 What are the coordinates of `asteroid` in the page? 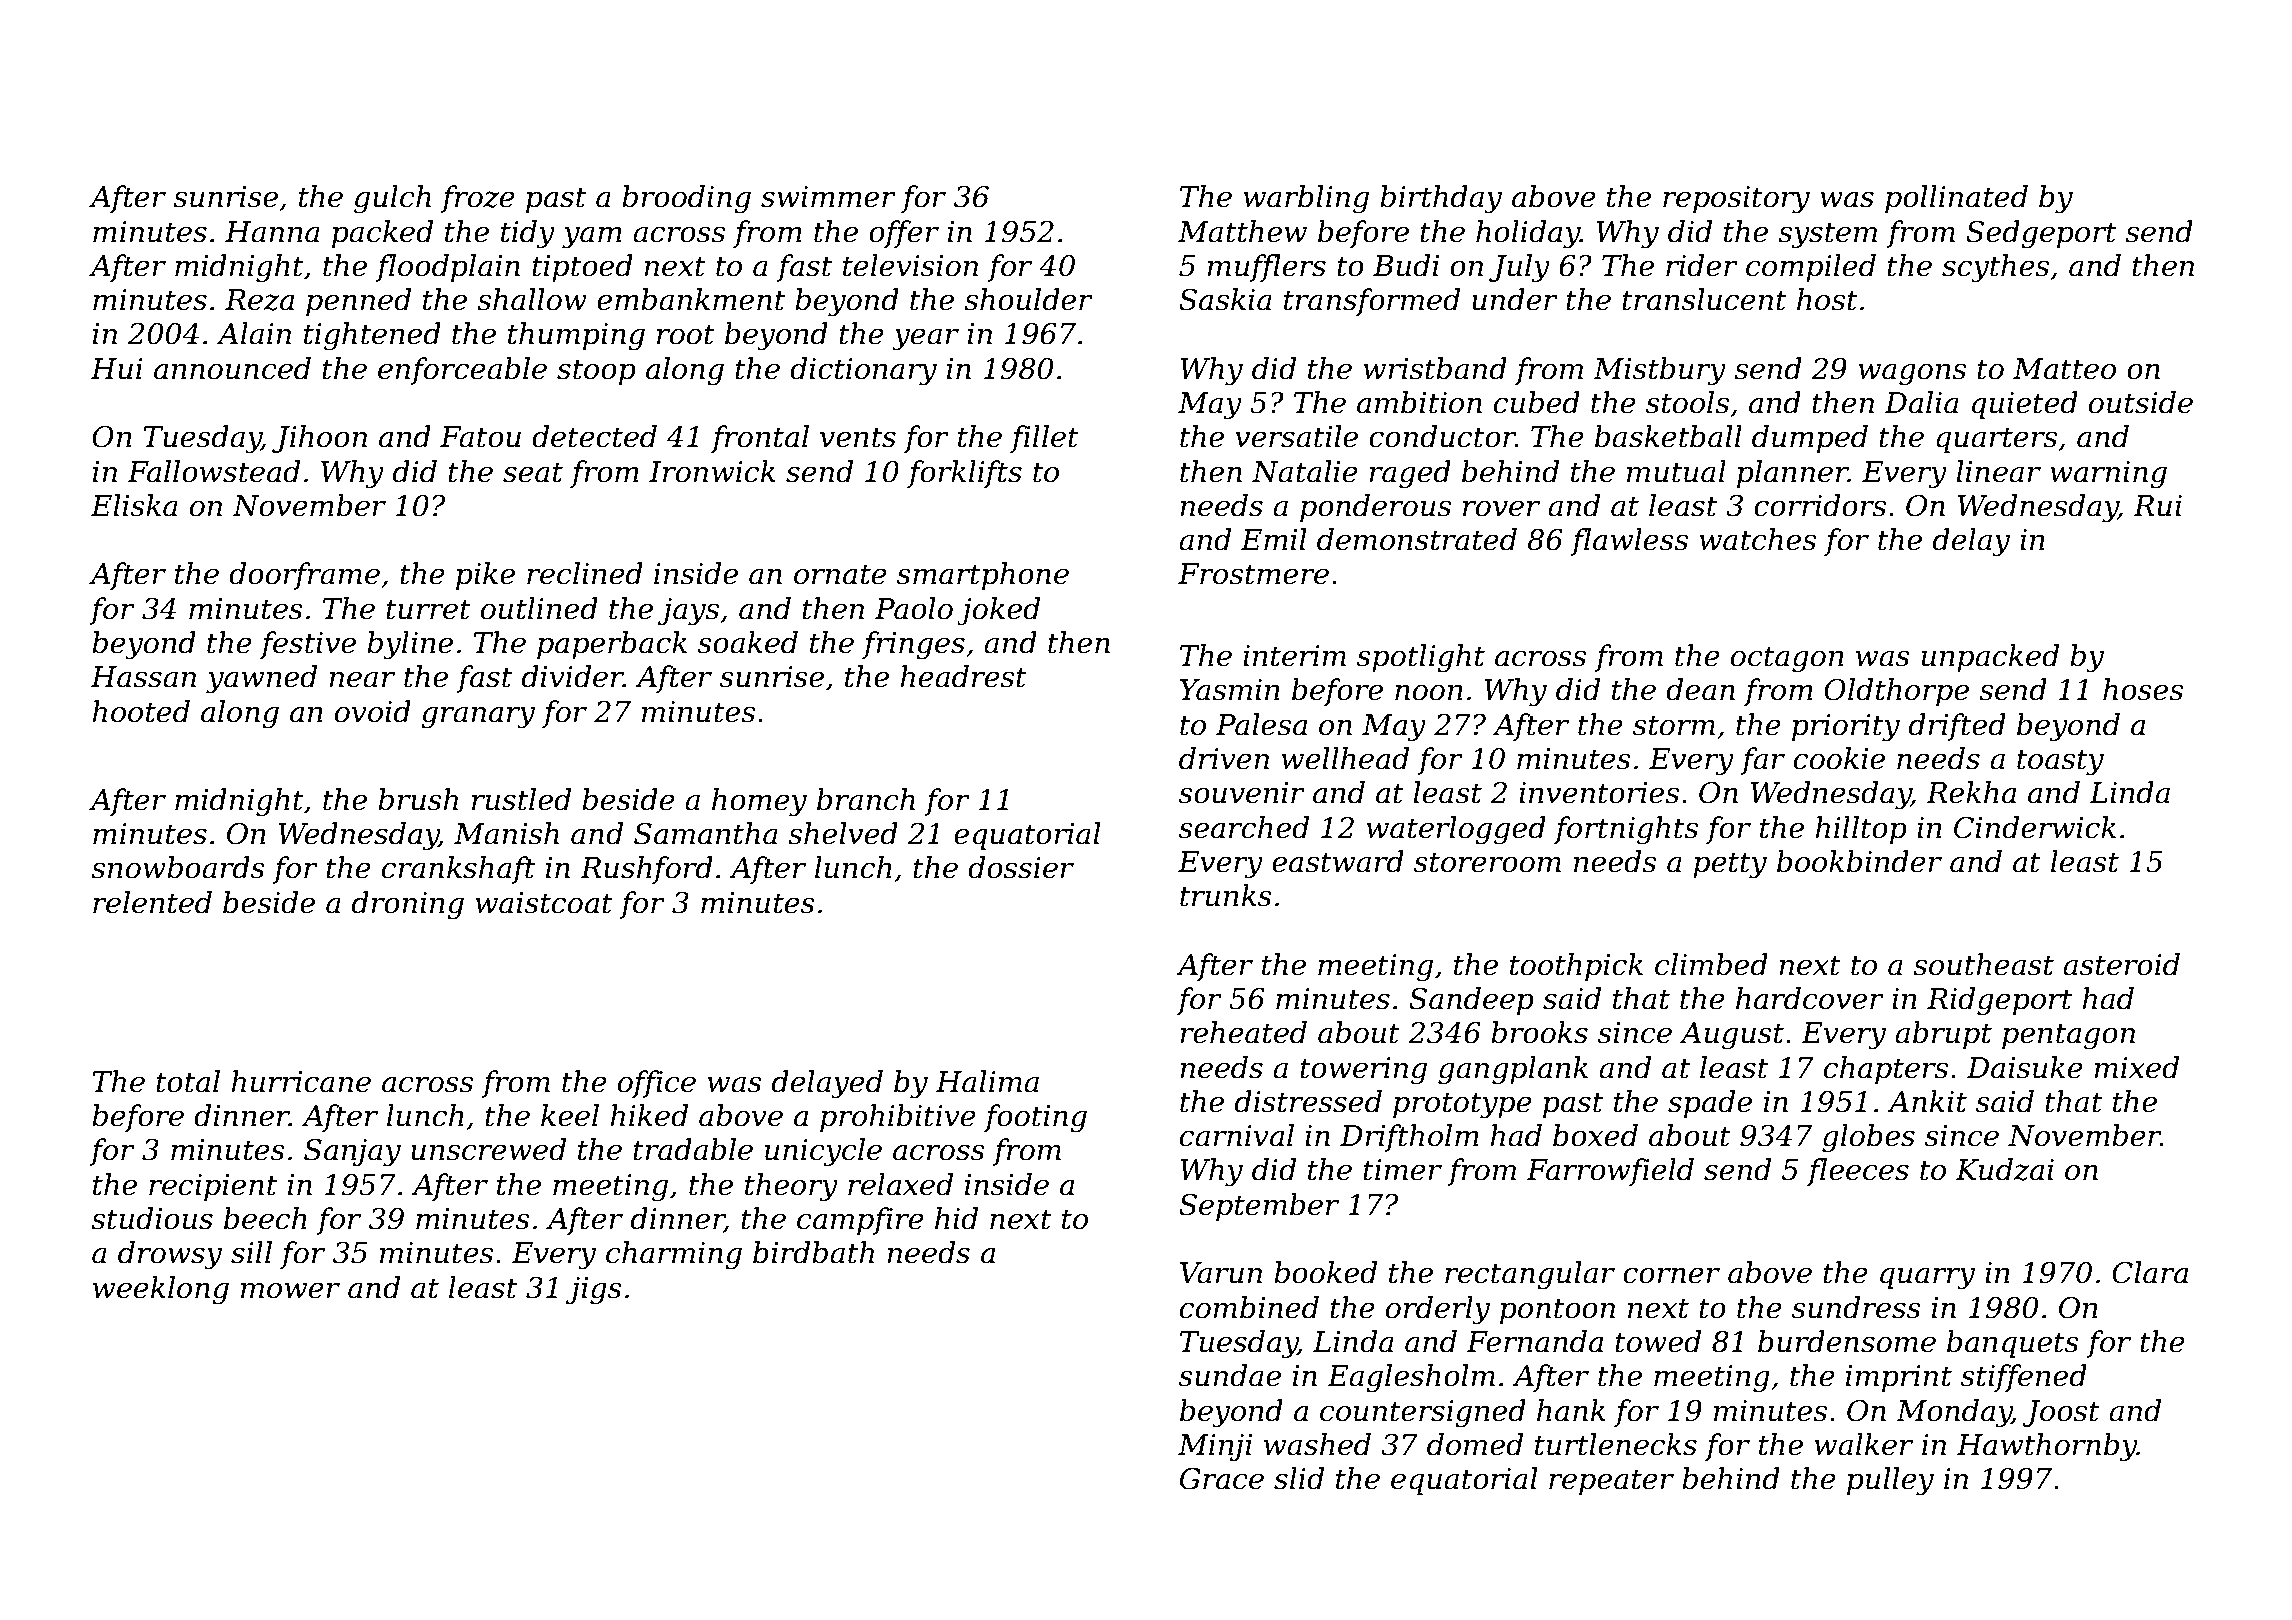 It's located at (2121, 964).
